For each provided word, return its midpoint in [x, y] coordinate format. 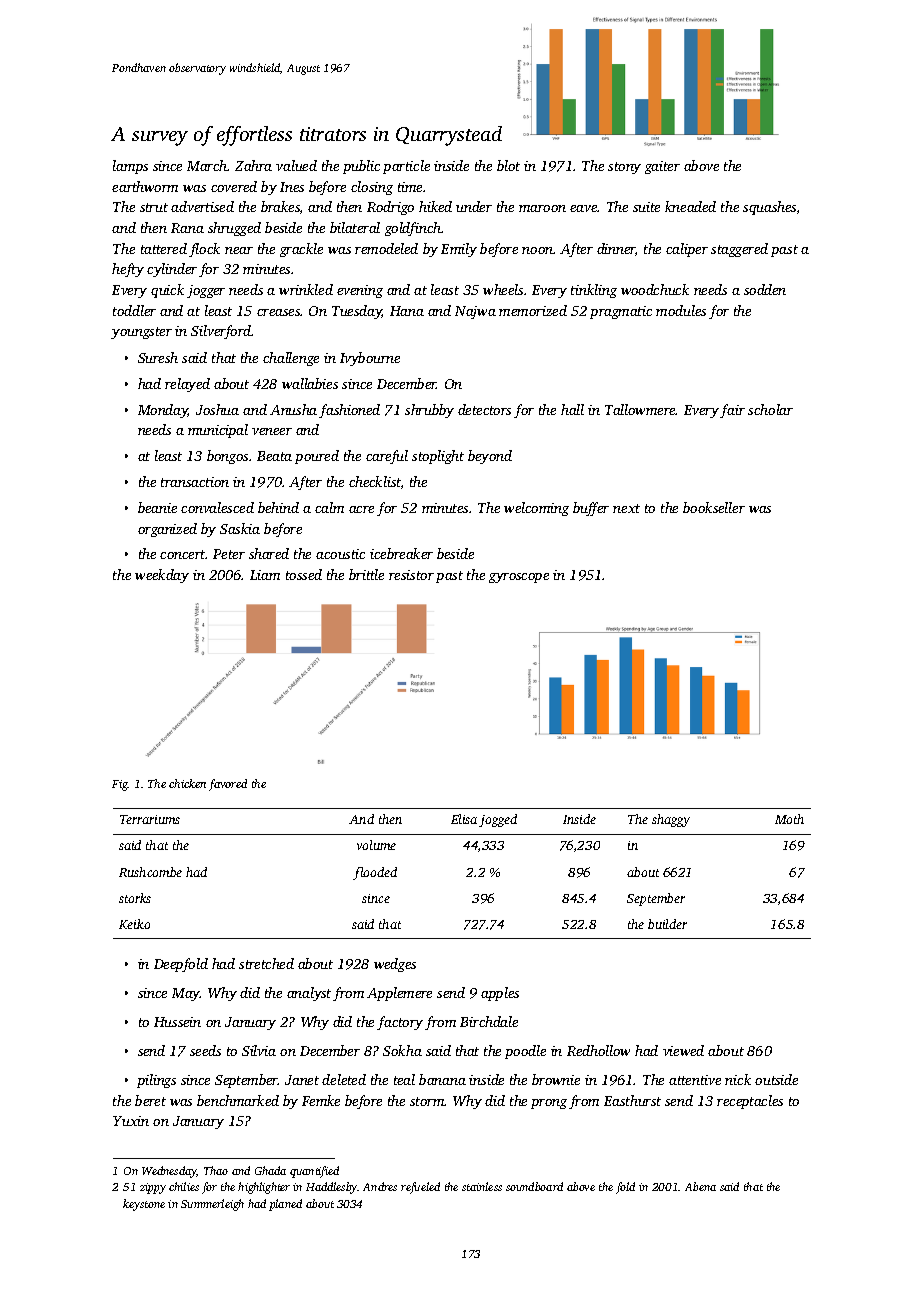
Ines [292, 187]
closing [372, 188]
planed [285, 1205]
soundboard [534, 1186]
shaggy [671, 820]
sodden [765, 289]
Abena [700, 1186]
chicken [187, 783]
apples [500, 994]
